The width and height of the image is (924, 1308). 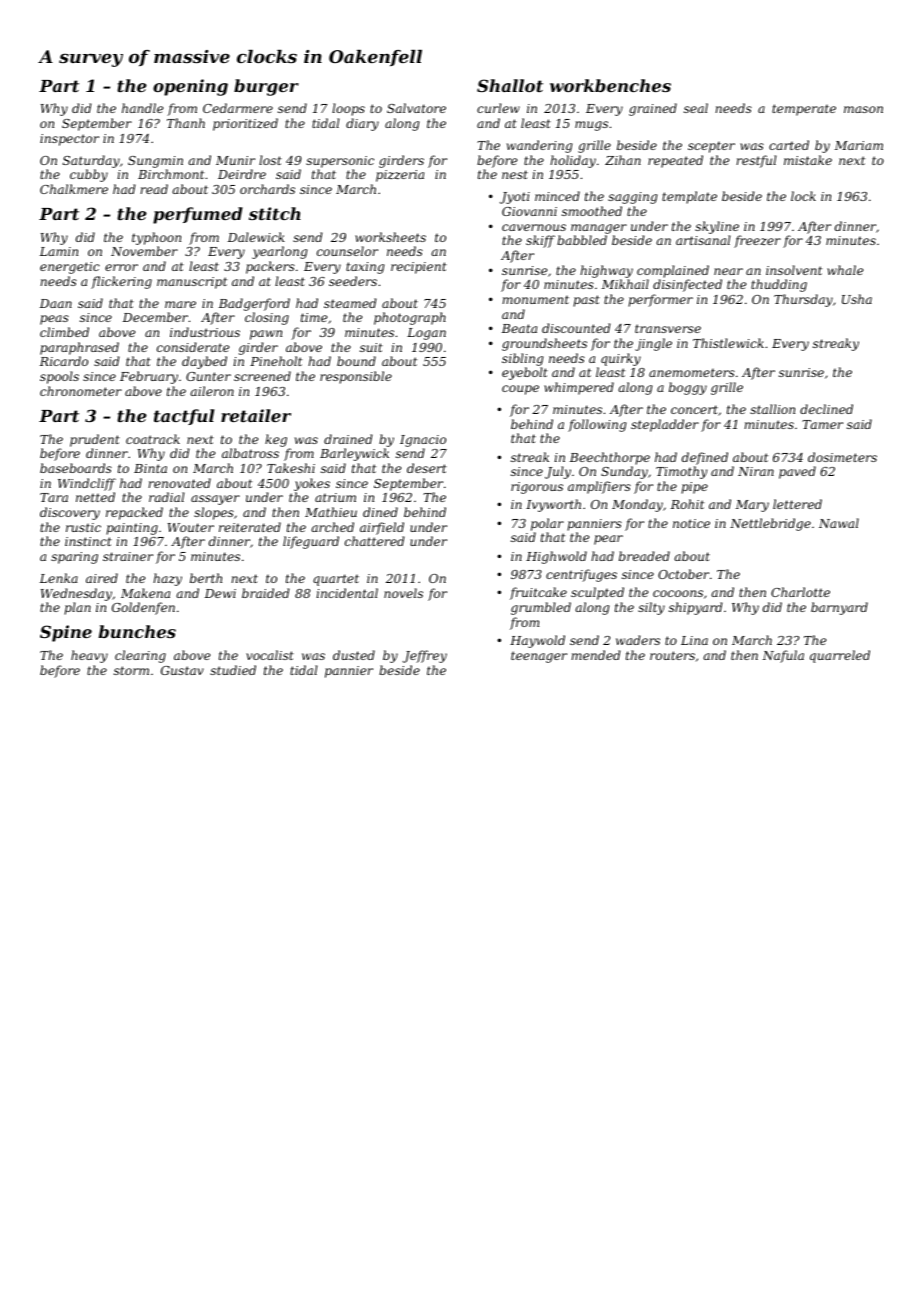 What do you see at coordinates (190, 87) in the image?
I see `opening` at bounding box center [190, 87].
